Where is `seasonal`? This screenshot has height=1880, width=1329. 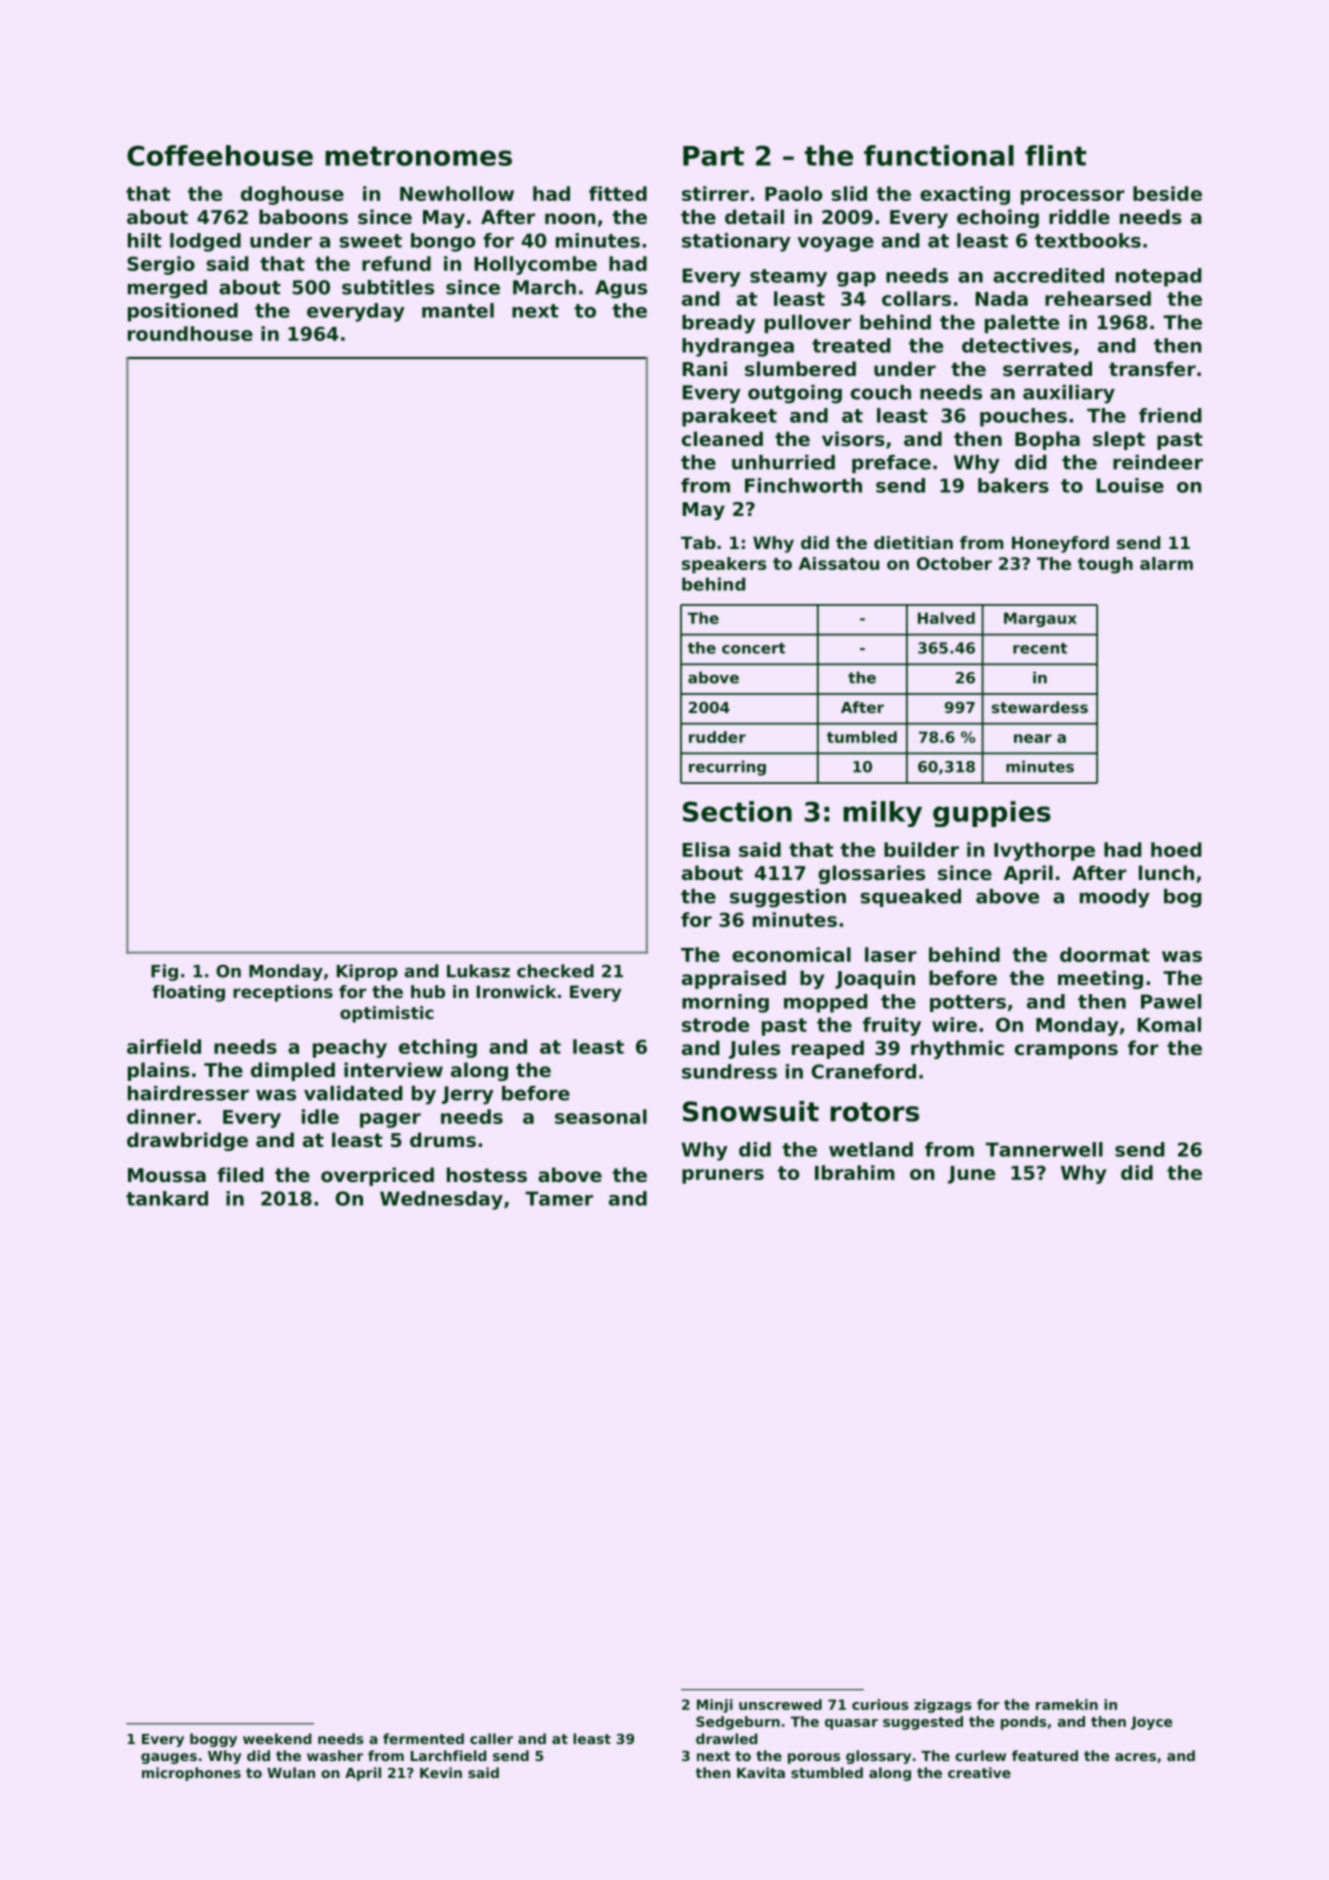 seasonal is located at coordinates (601, 1116).
